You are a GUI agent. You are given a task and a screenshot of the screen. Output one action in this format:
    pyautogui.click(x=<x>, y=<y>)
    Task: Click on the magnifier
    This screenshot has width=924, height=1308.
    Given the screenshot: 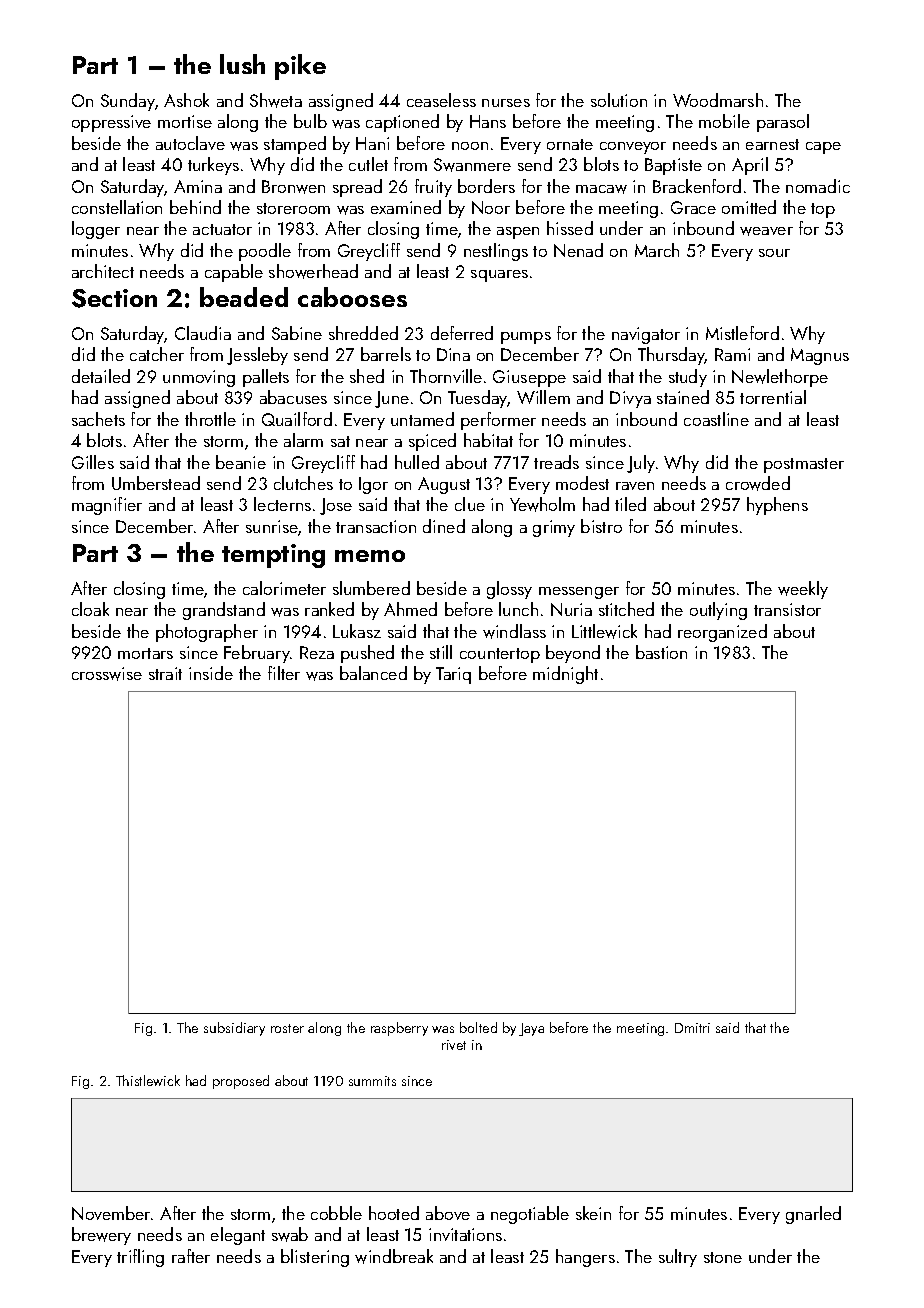 What is the action you would take?
    pyautogui.click(x=107, y=506)
